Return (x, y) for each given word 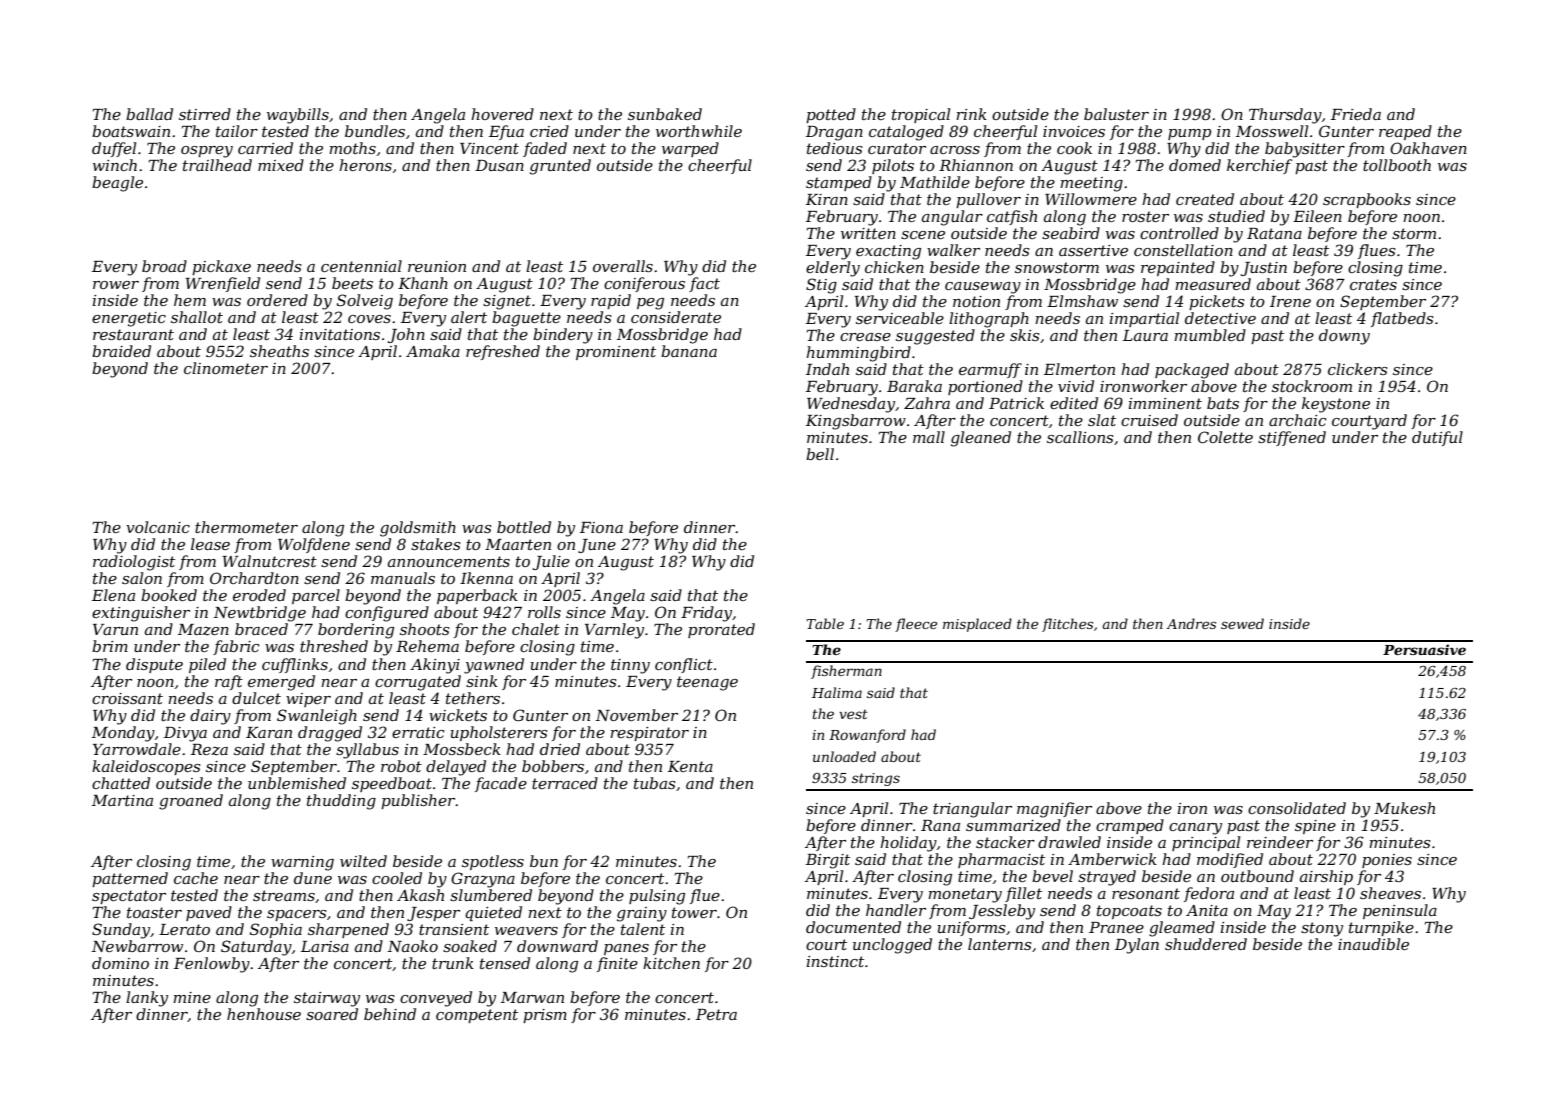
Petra (716, 1014)
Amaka (433, 351)
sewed (1242, 623)
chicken (894, 267)
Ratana (1274, 233)
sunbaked (665, 114)
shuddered (1206, 944)
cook (1074, 148)
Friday (706, 614)
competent (477, 1016)
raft (229, 682)
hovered (502, 114)
